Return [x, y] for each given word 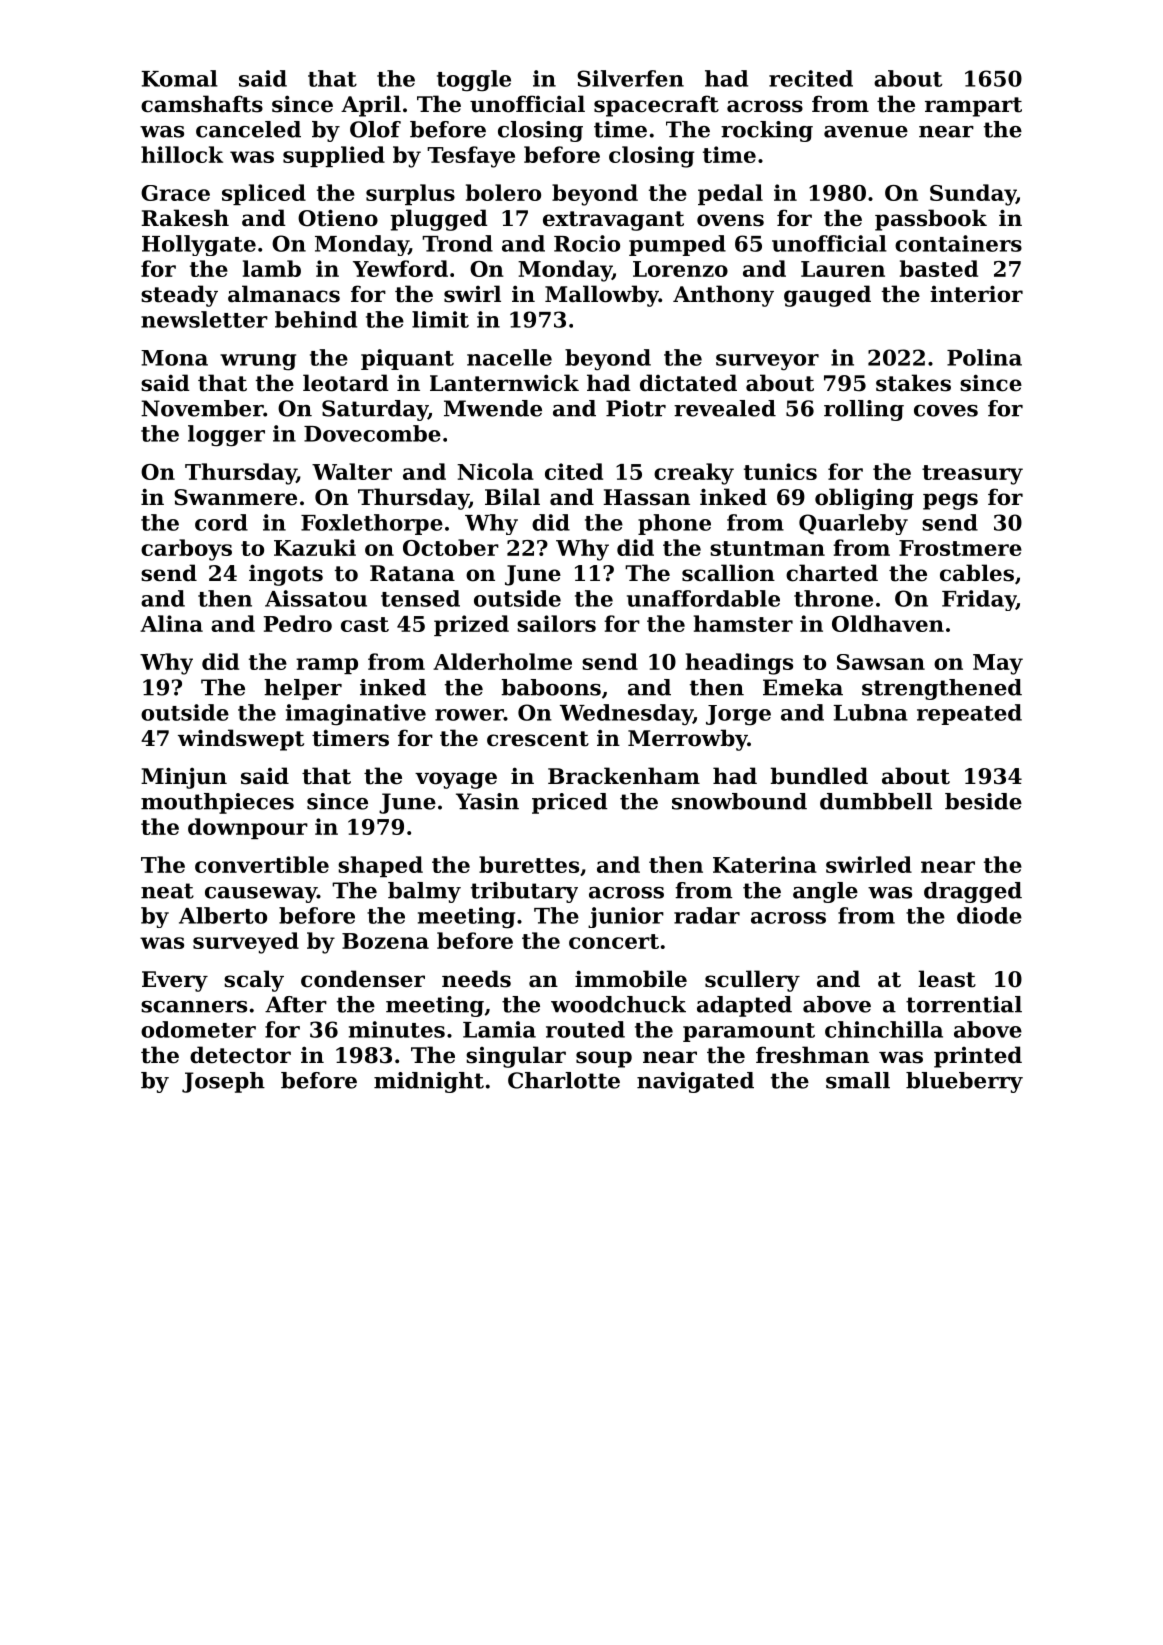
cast [365, 624]
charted [832, 573]
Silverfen [630, 78]
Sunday [973, 195]
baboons [551, 687]
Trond [457, 243]
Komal [179, 78]
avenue [866, 132]
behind [316, 319]
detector [240, 1055]
